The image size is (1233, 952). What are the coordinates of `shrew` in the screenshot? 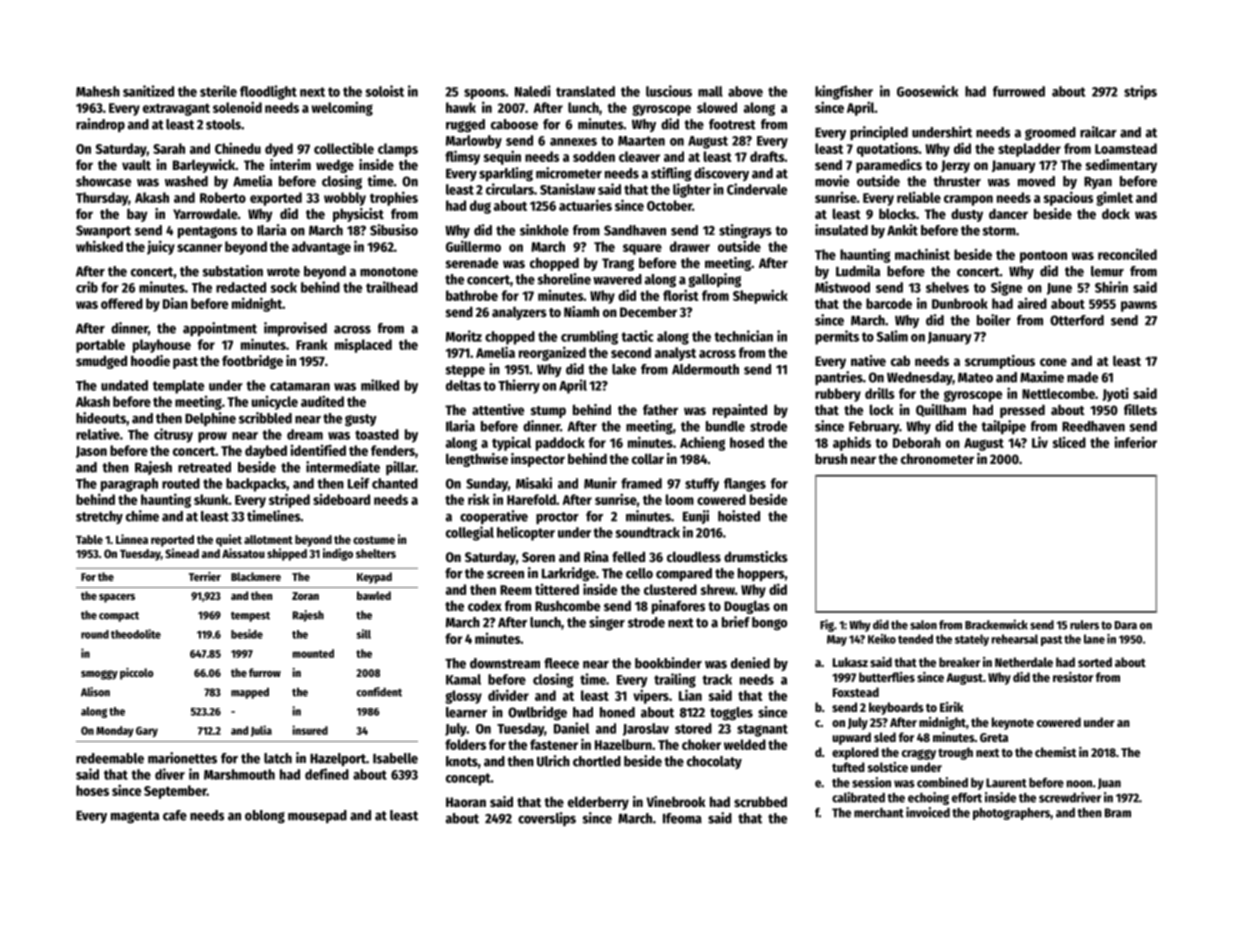 It's located at (718, 589).
